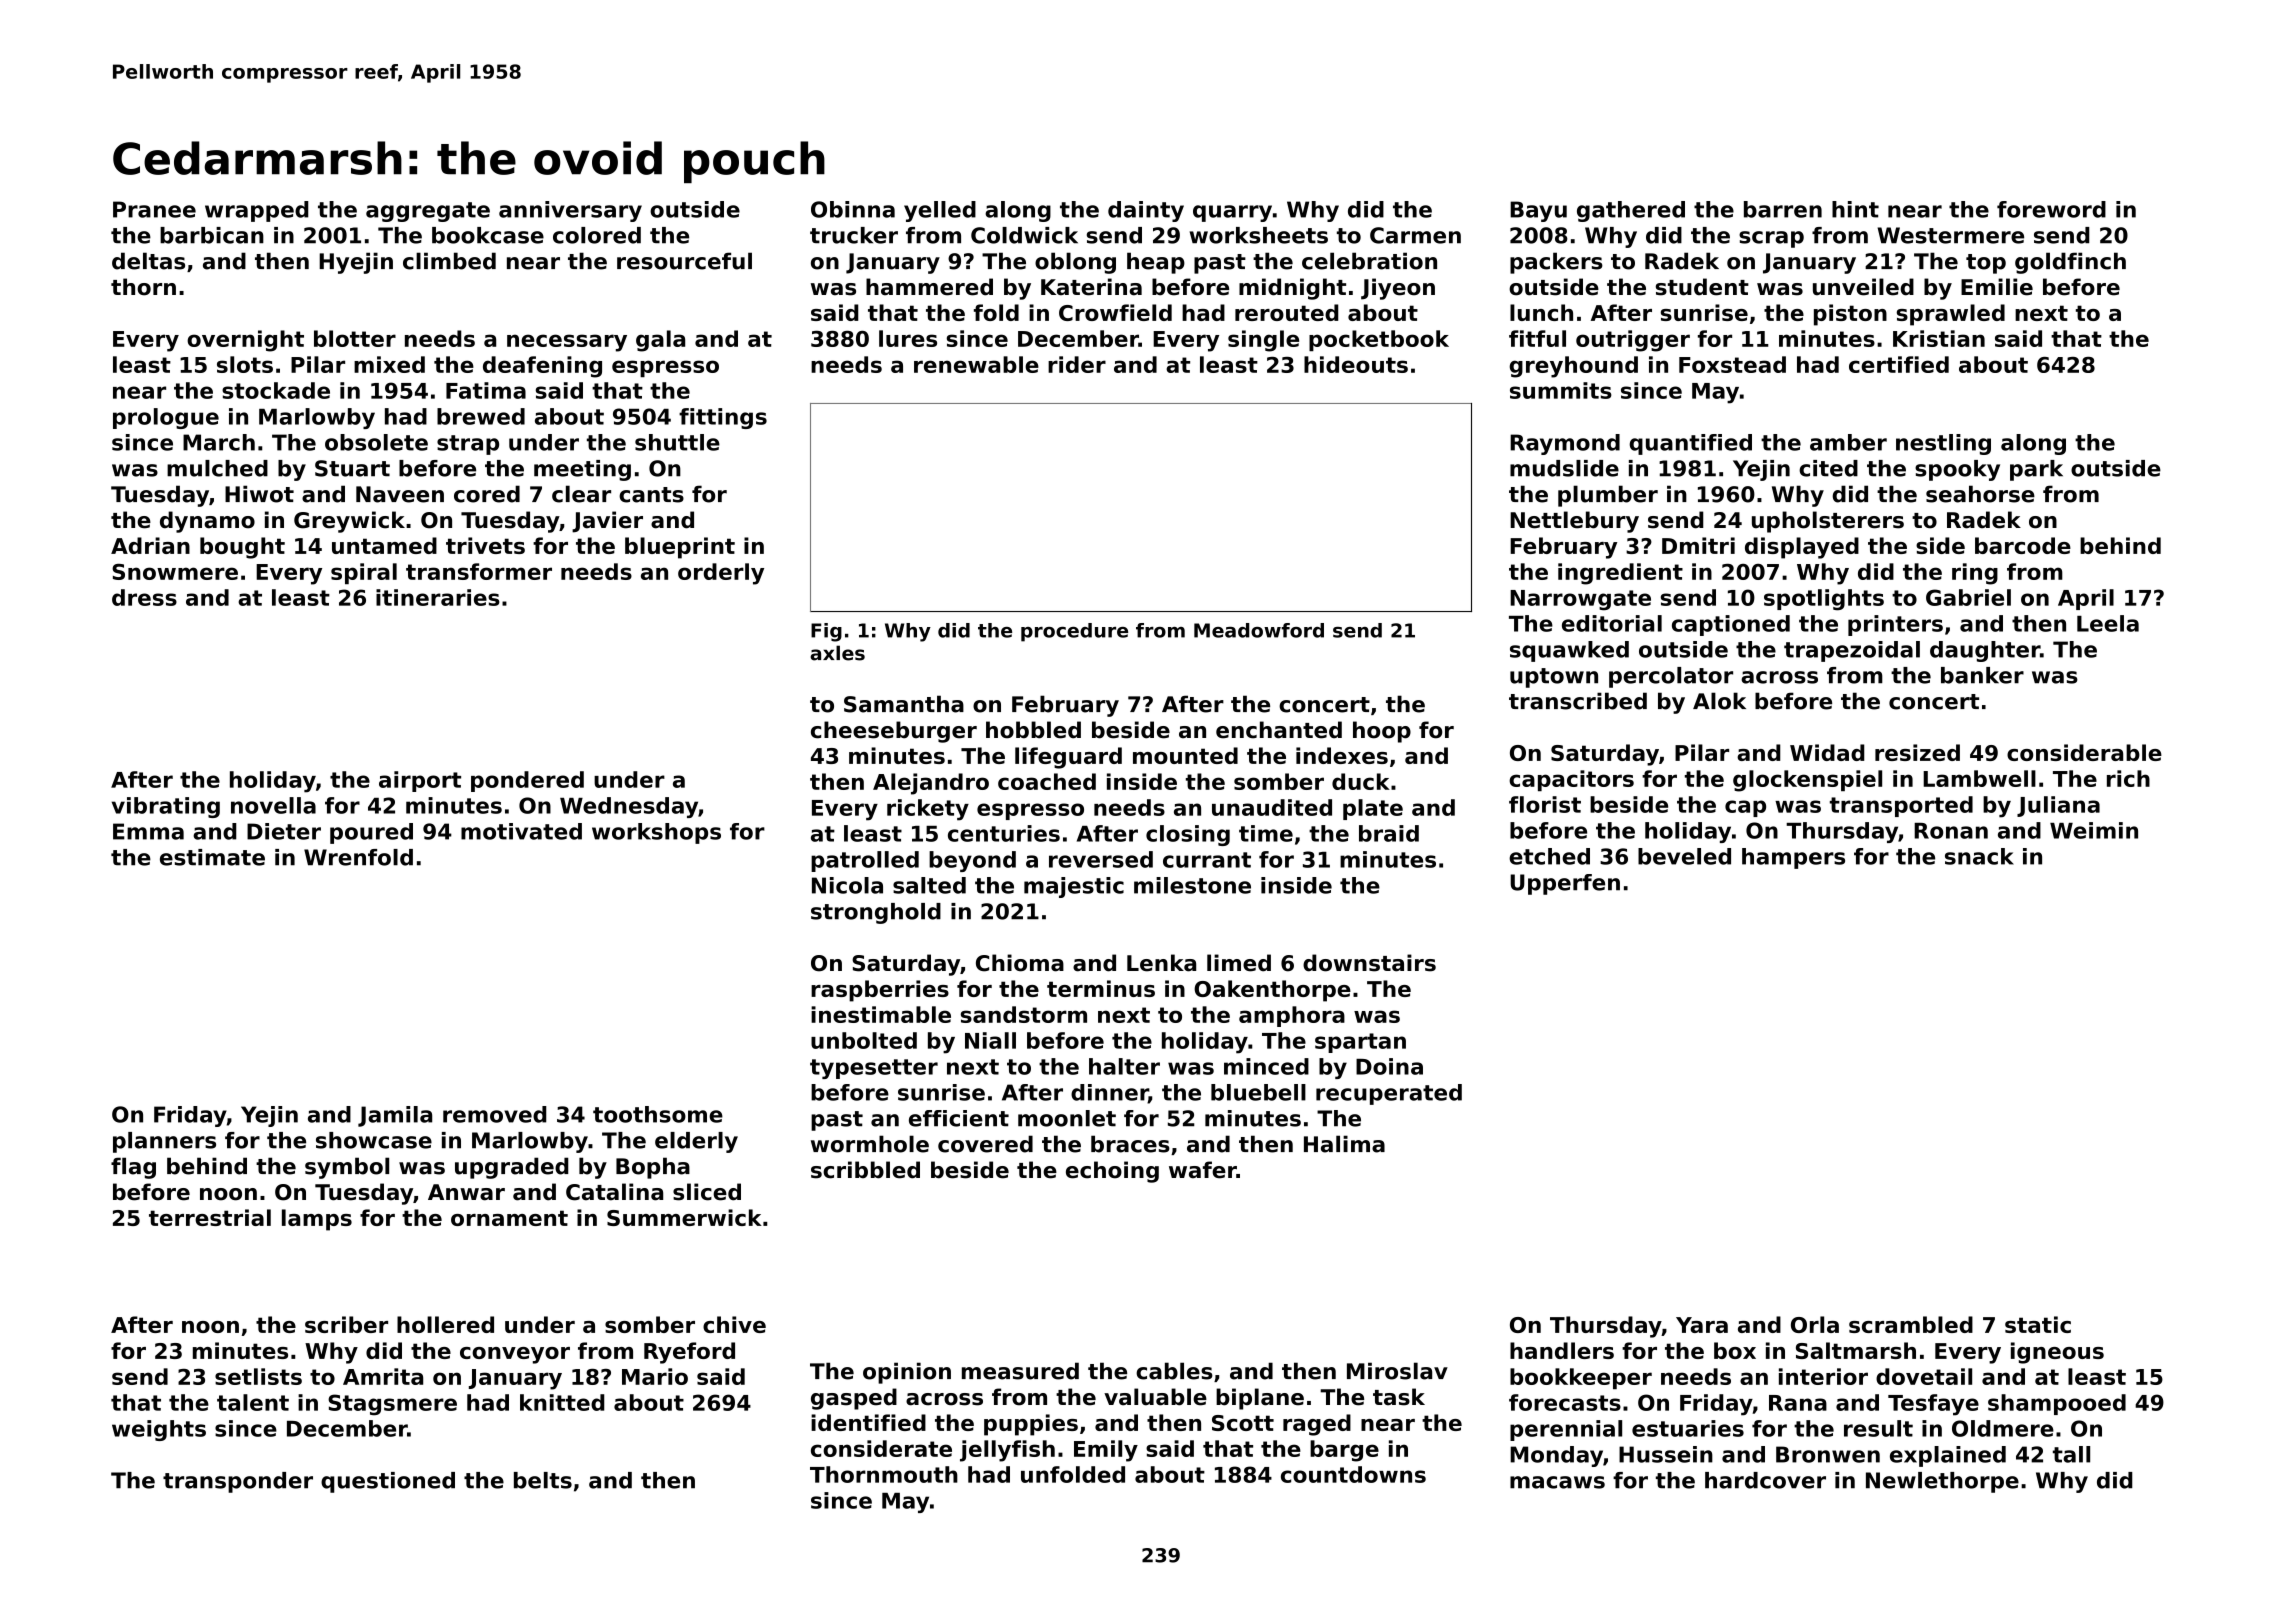 Image resolution: width=2282 pixels, height=1614 pixels. What do you see at coordinates (1004, 833) in the page?
I see `centuries` at bounding box center [1004, 833].
